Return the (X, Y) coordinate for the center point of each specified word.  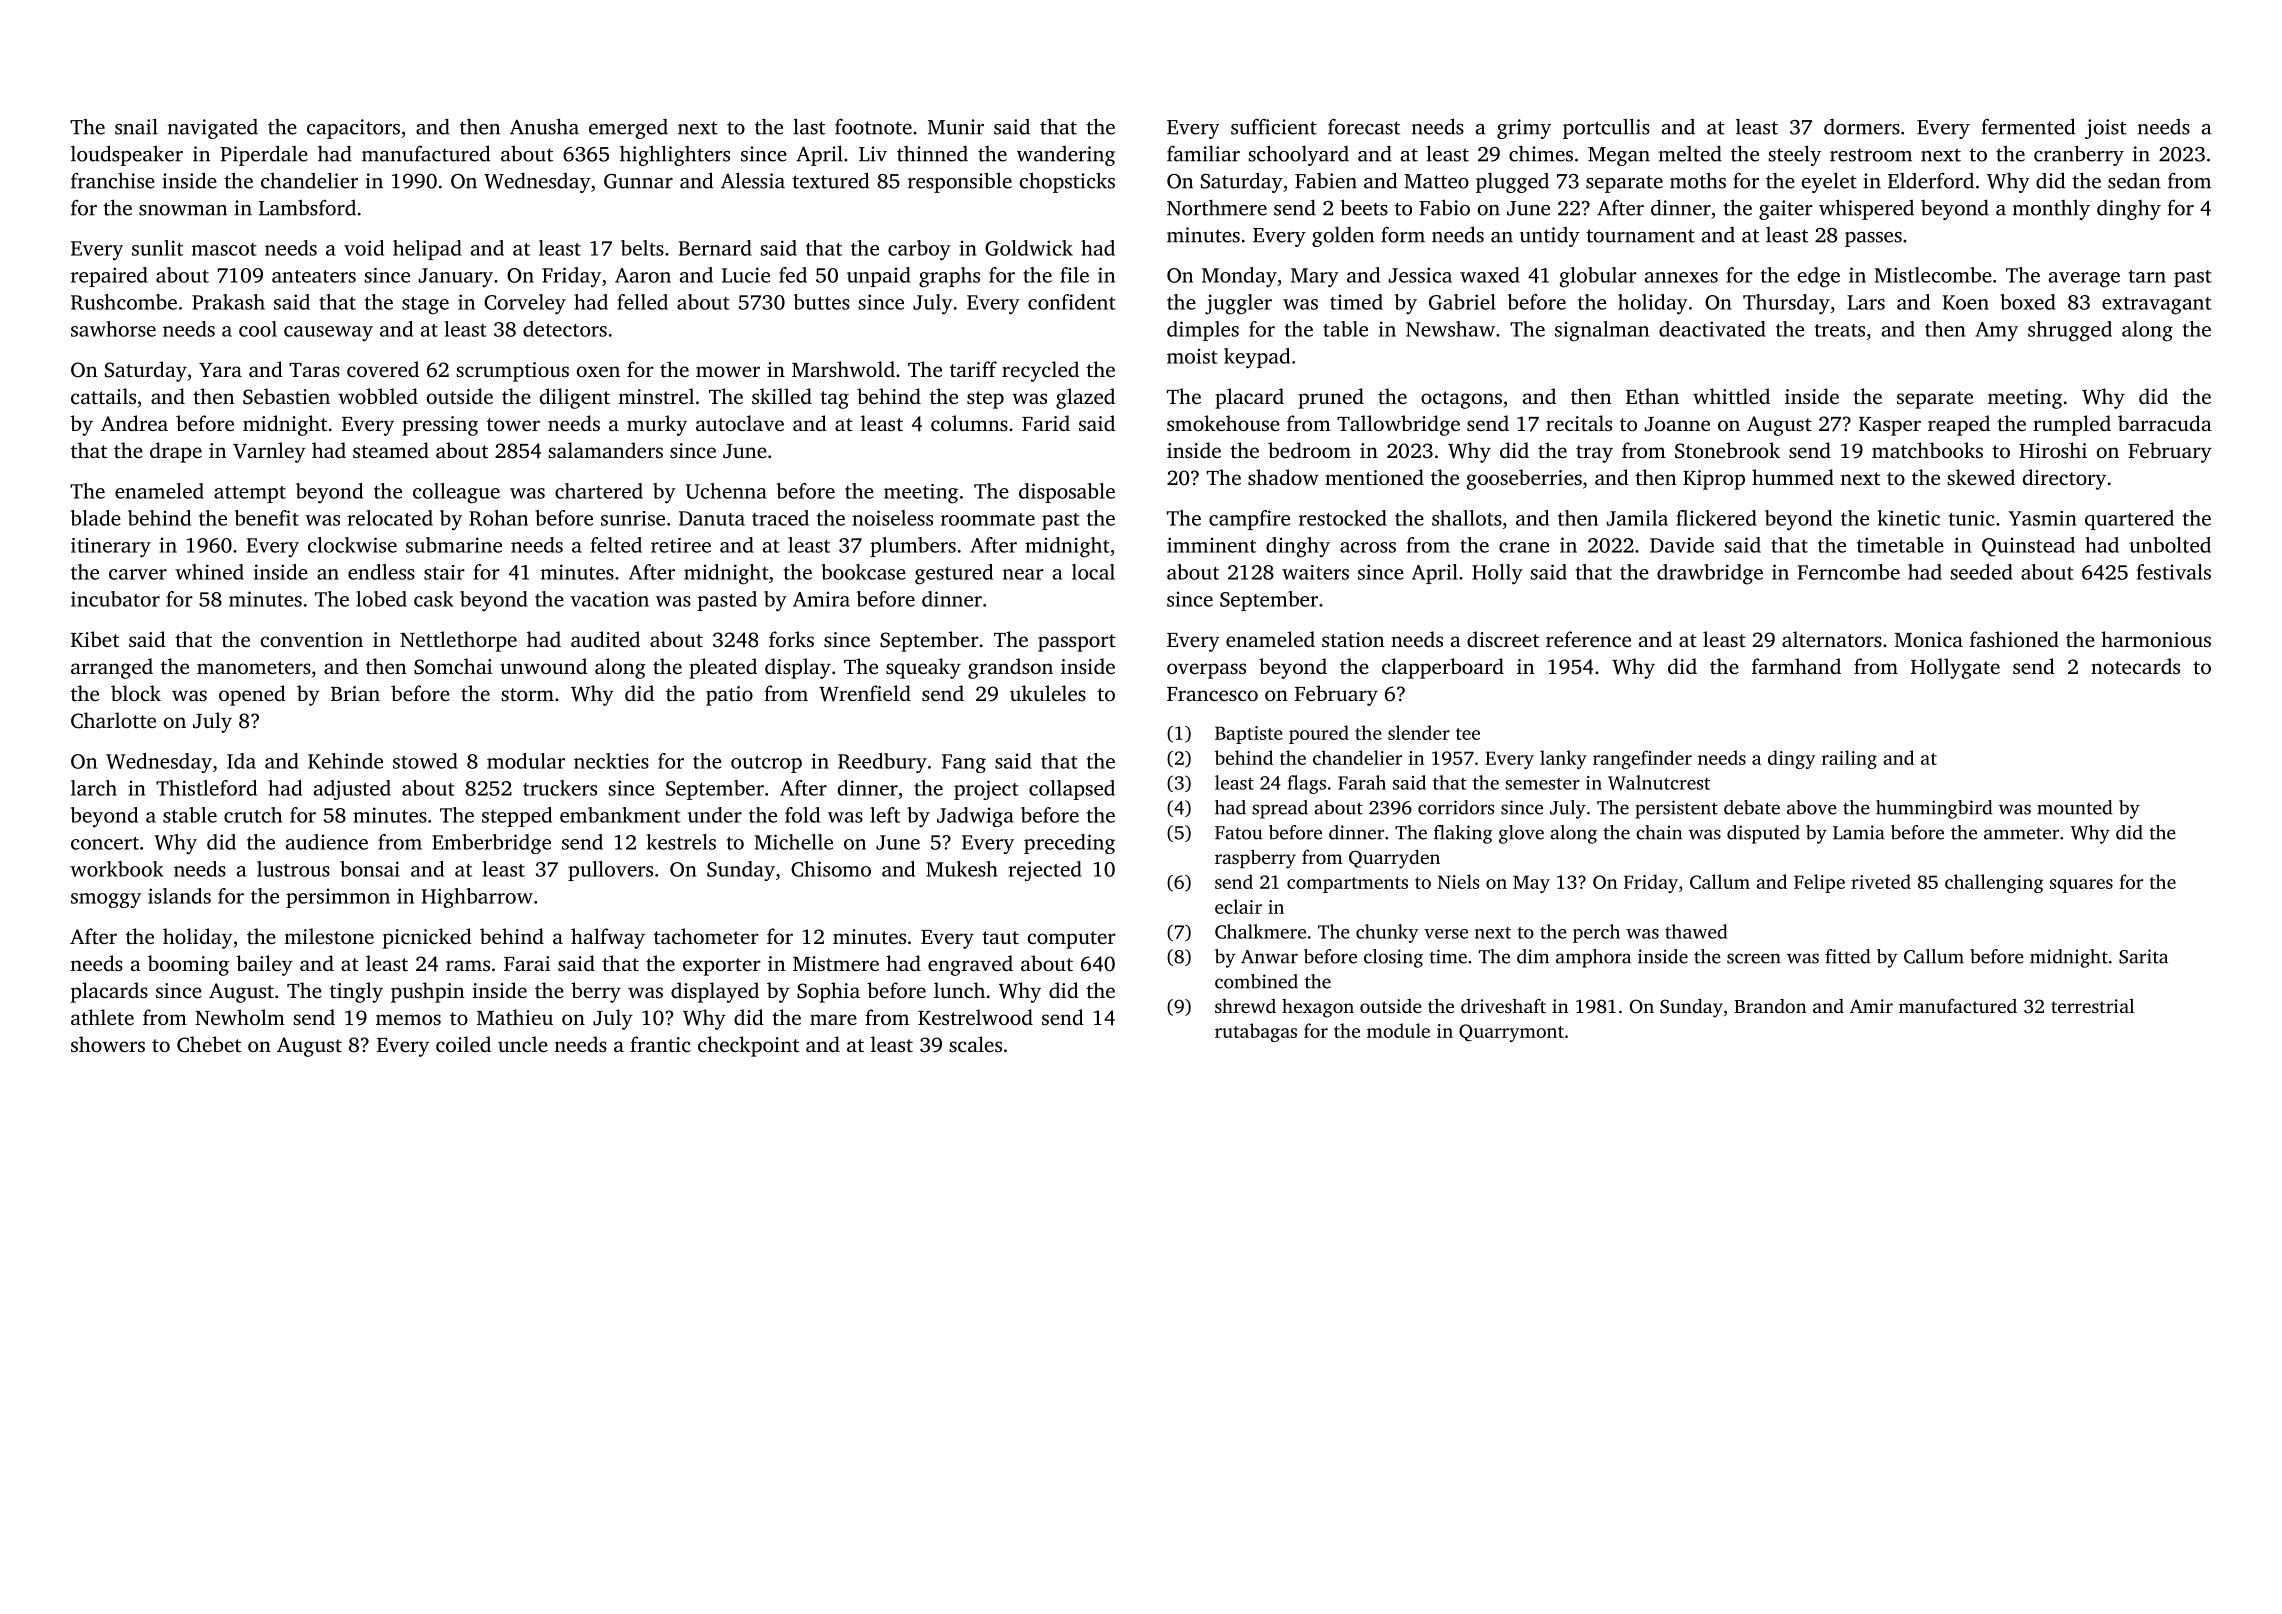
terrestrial (2092, 1006)
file (1074, 275)
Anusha (544, 126)
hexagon (1318, 1008)
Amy (1996, 332)
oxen (598, 371)
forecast (1364, 127)
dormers (1862, 127)
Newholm (240, 1017)
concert (105, 843)
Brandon (1770, 1006)
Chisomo (831, 869)
